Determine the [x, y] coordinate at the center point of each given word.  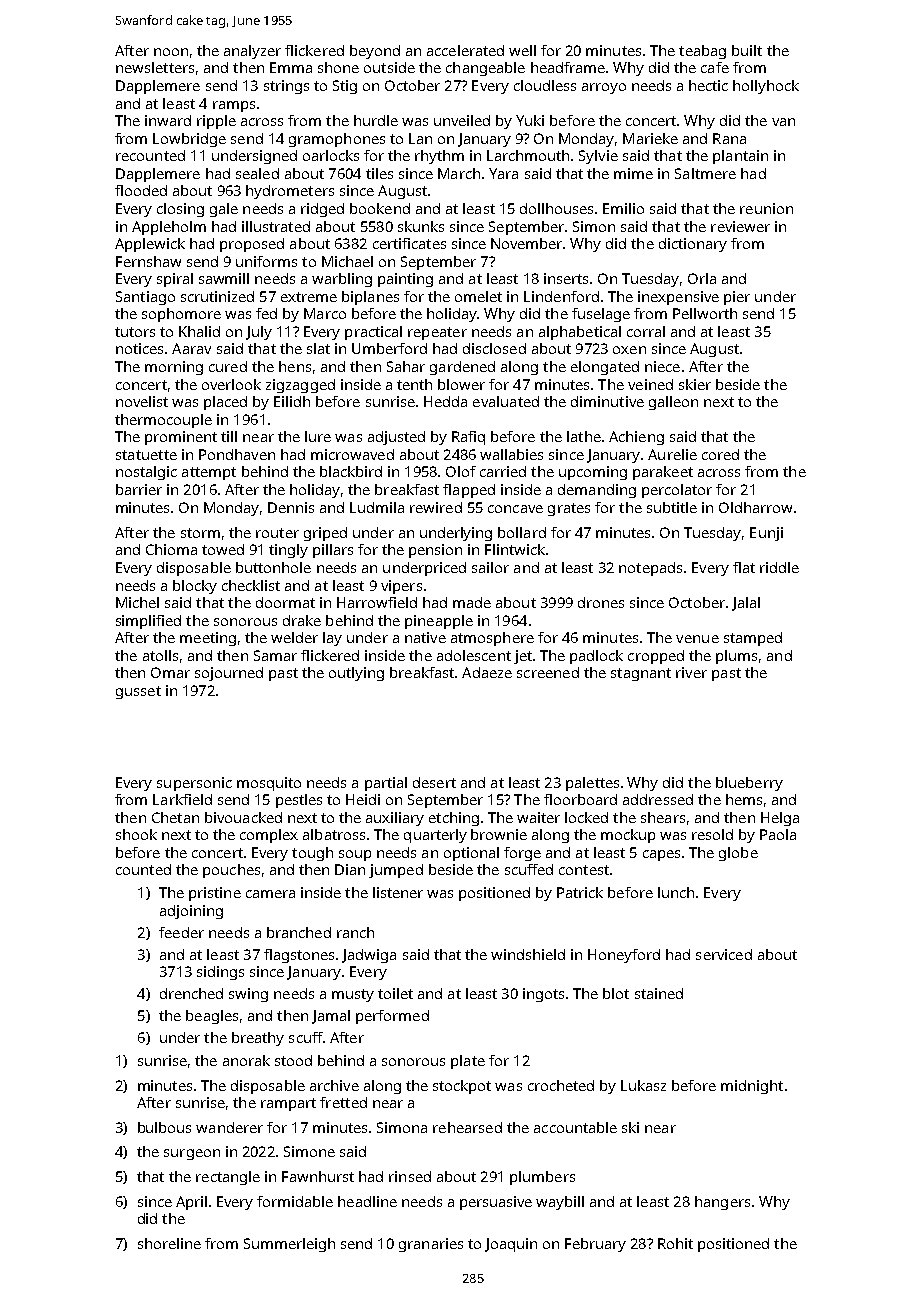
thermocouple [163, 421]
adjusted [396, 438]
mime [633, 173]
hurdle [376, 120]
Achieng [636, 438]
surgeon [192, 1154]
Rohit [675, 1243]
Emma [291, 67]
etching [454, 819]
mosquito [269, 784]
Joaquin [511, 1245]
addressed [658, 799]
